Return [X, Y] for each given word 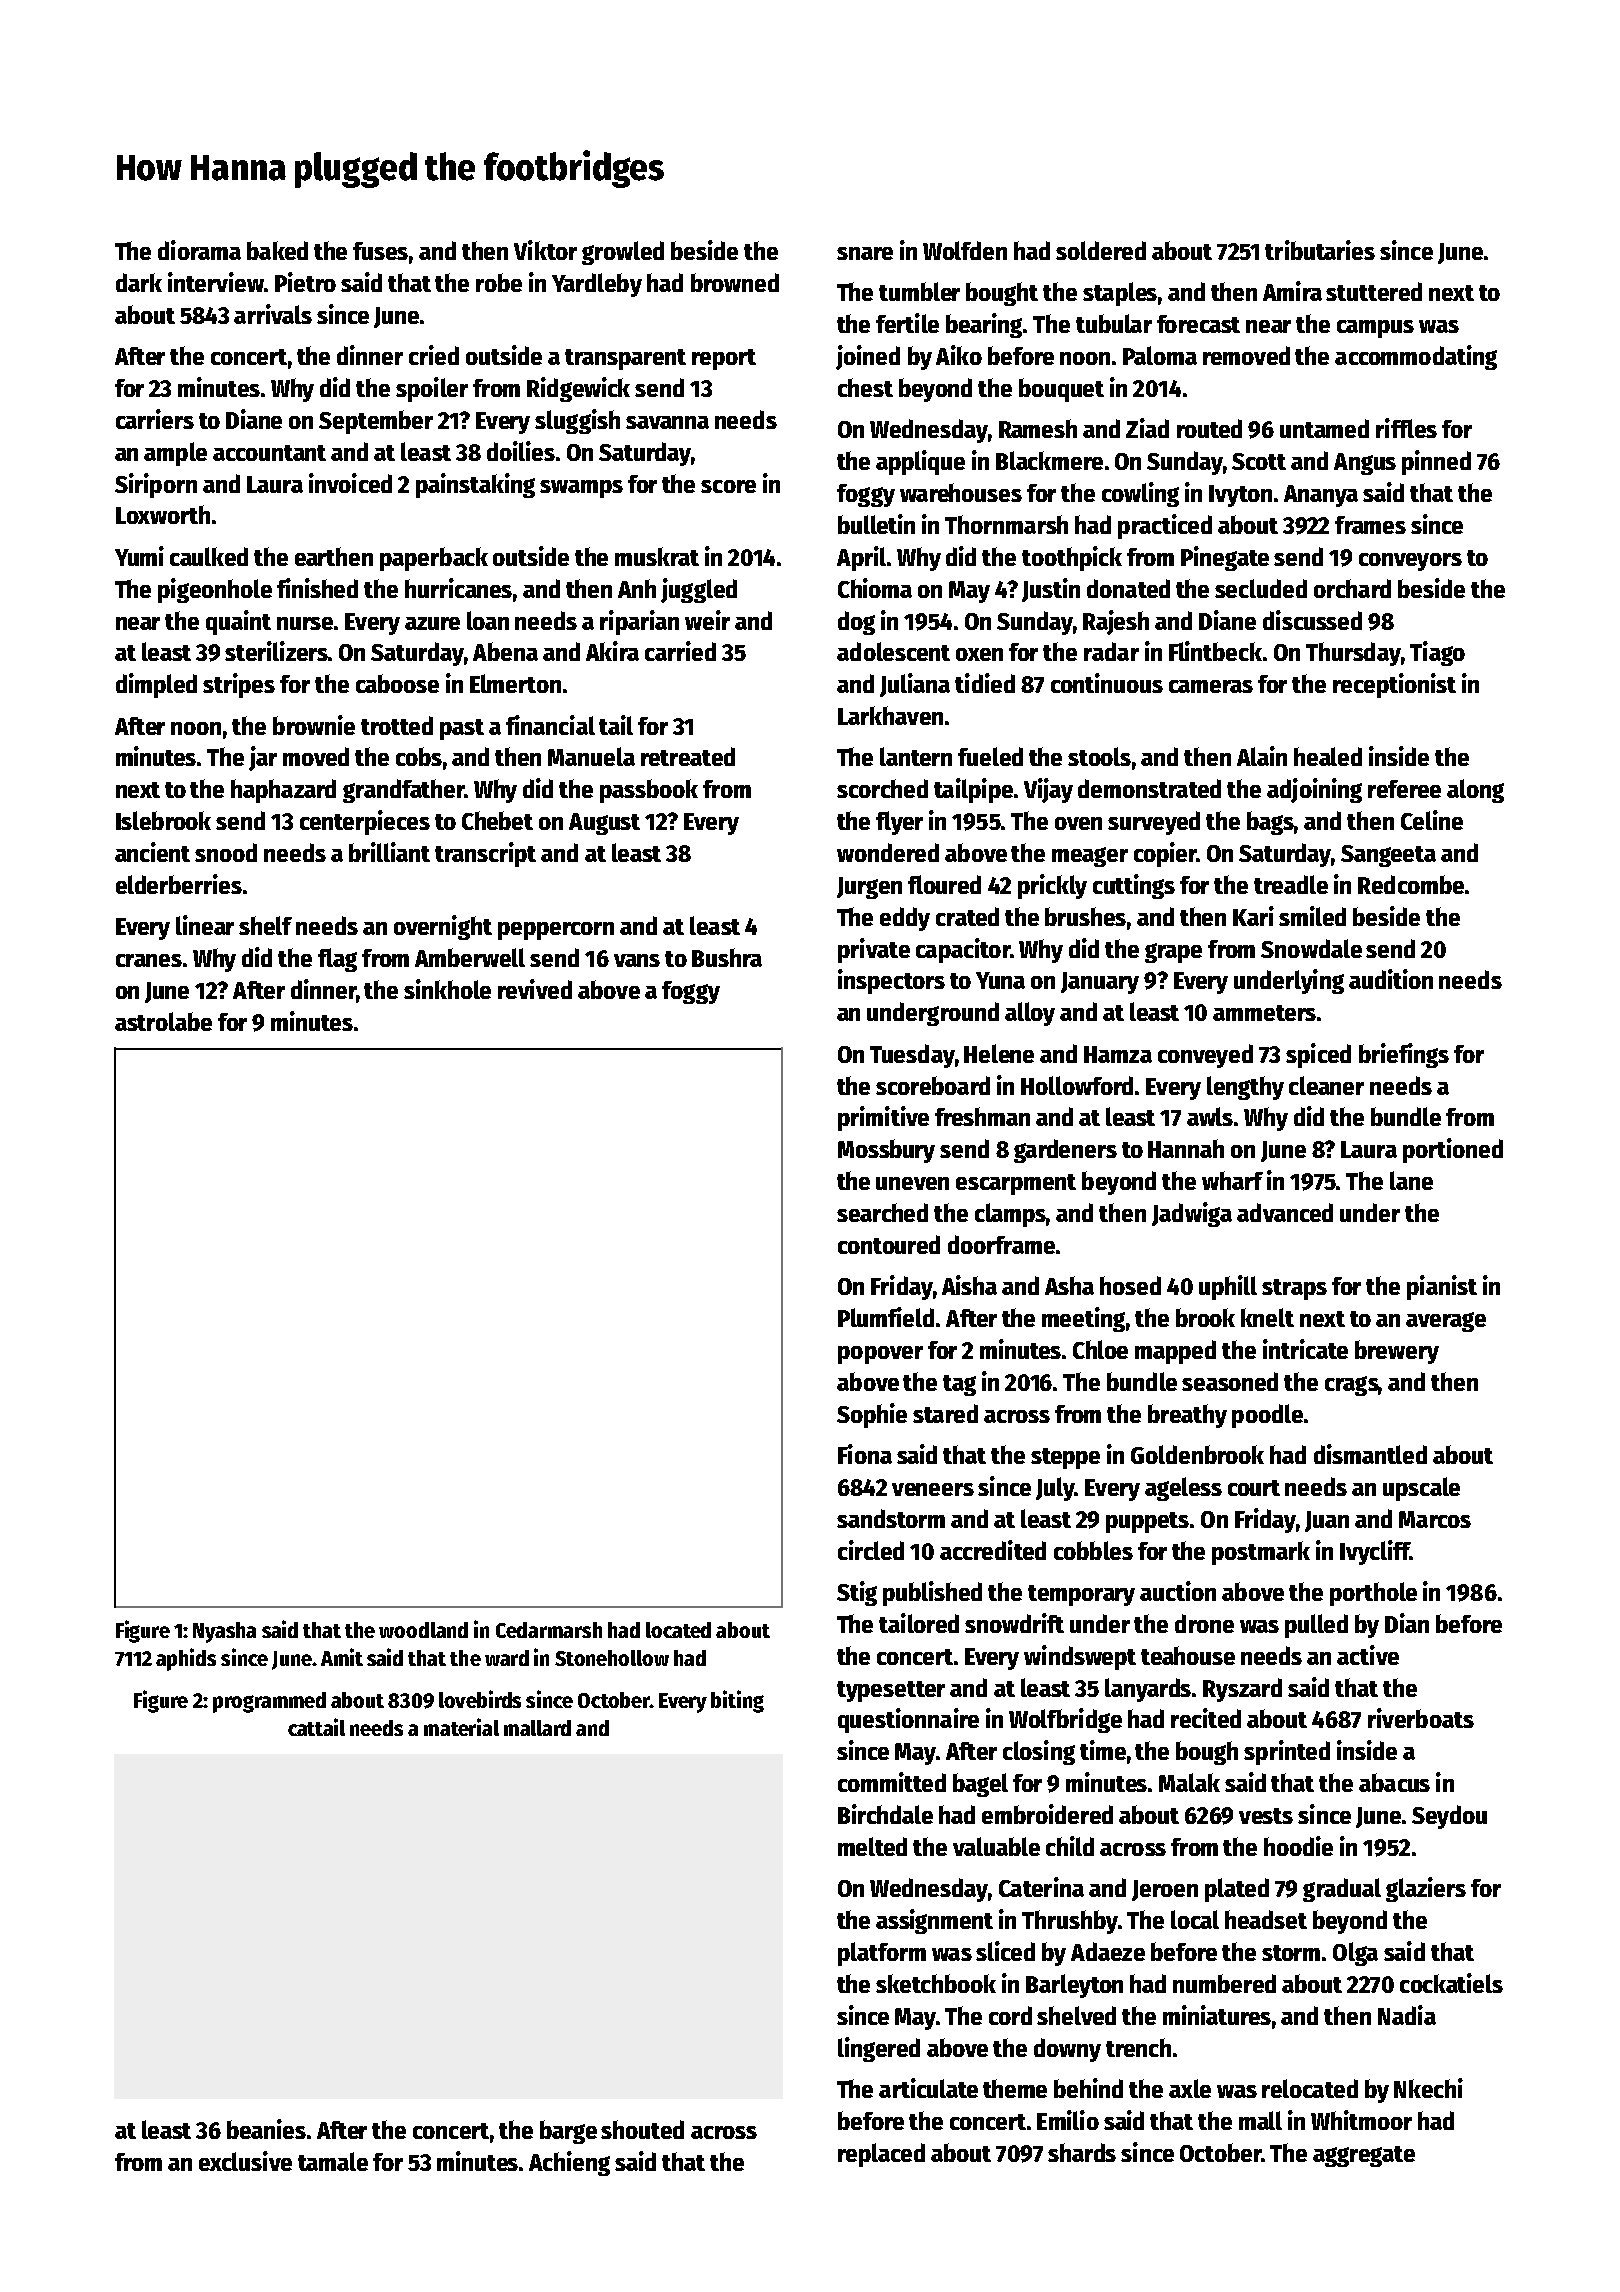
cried [434, 355]
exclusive [245, 2161]
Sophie [872, 1415]
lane [1411, 1180]
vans [637, 960]
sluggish [577, 421]
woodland [423, 1630]
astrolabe [163, 1021]
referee [1404, 789]
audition [1391, 979]
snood [226, 852]
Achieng [569, 2163]
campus [1375, 329]
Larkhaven [890, 715]
